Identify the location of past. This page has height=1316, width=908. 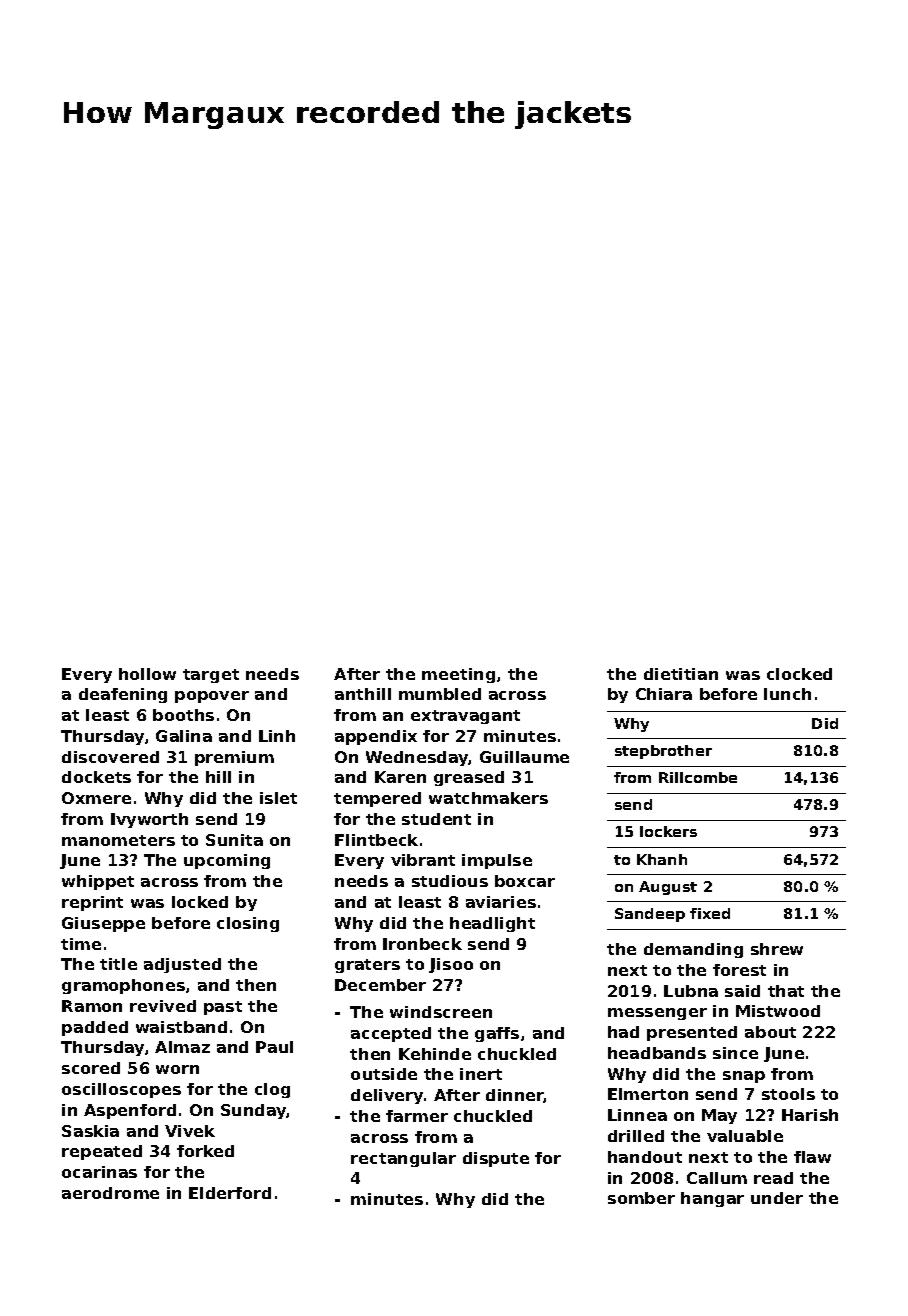
(223, 1008).
